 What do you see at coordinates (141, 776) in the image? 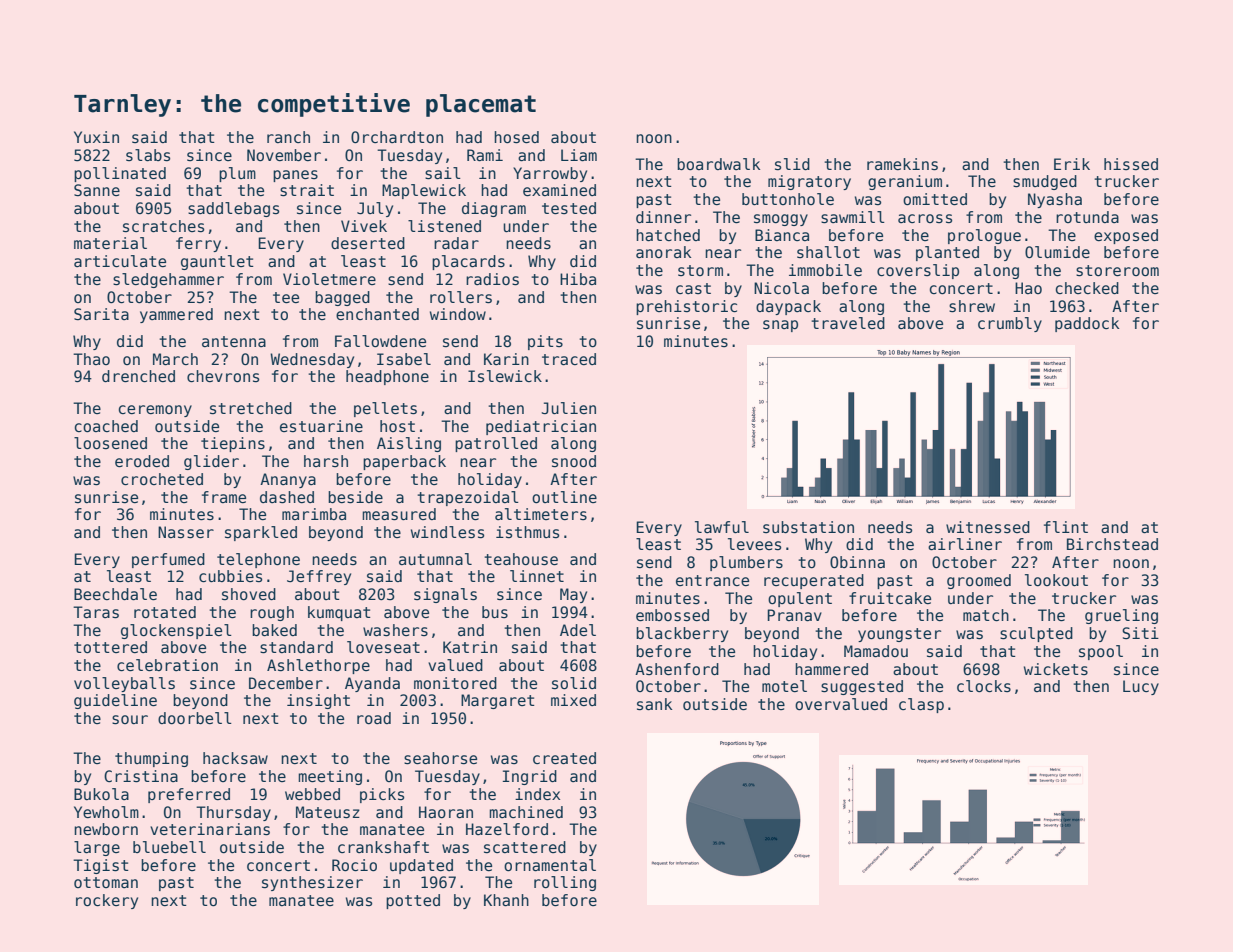
I see `Cristina` at bounding box center [141, 776].
